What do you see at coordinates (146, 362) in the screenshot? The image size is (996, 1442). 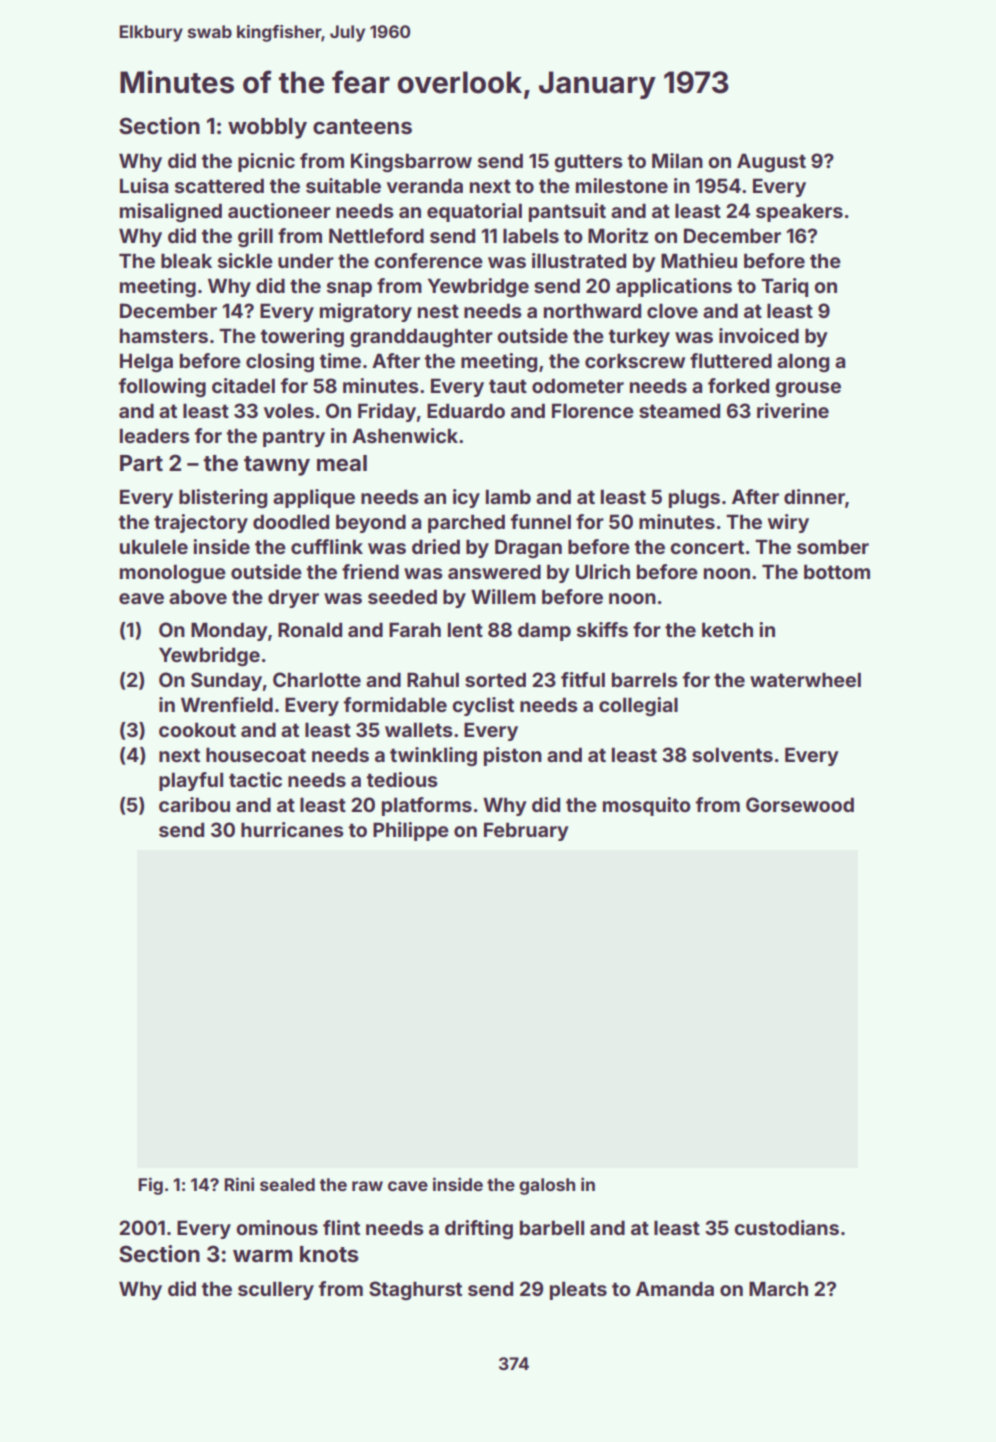 I see `Helga` at bounding box center [146, 362].
